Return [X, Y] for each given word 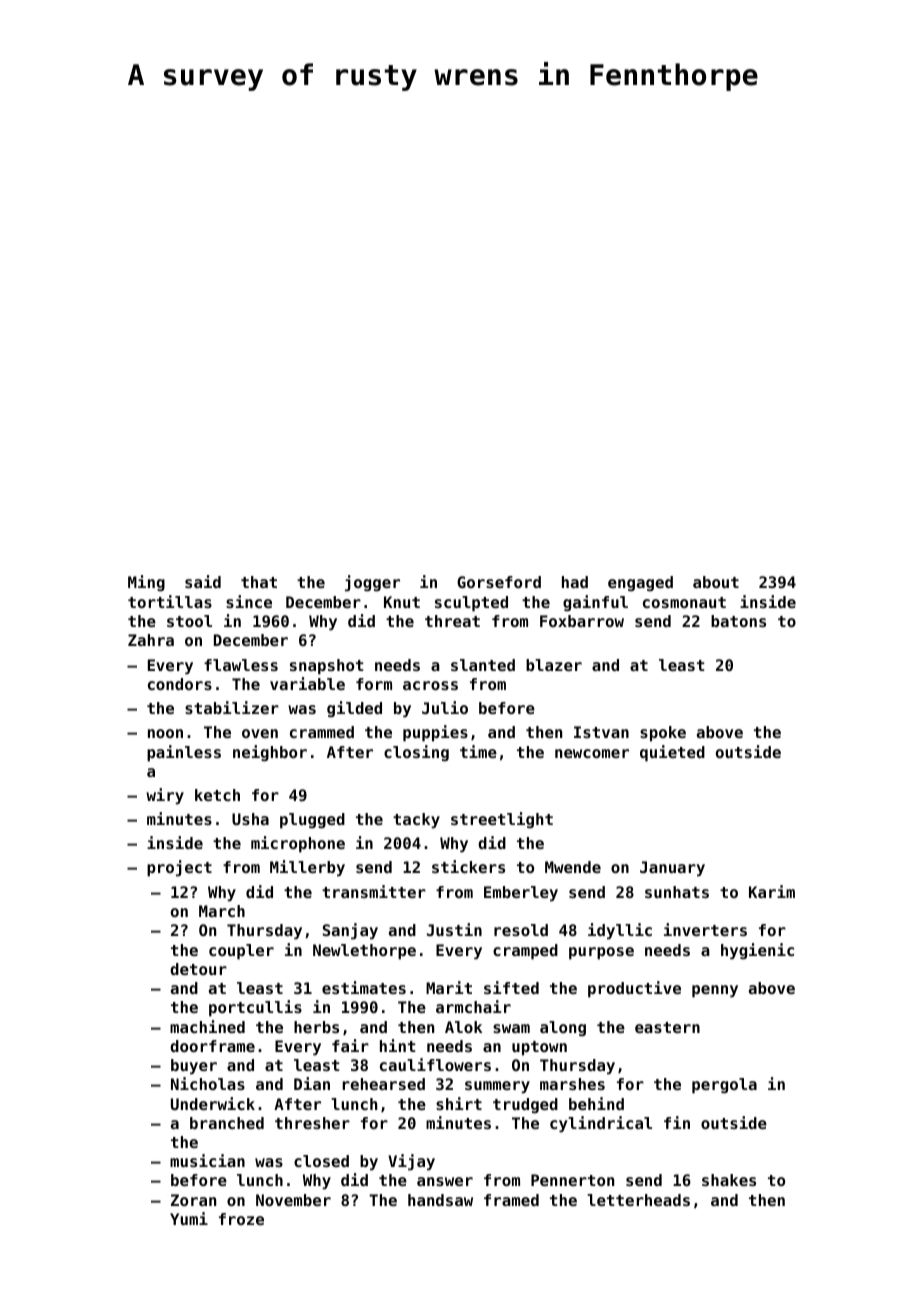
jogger [372, 583]
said [203, 581]
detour [198, 969]
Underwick [213, 1103]
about [716, 582]
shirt [459, 1103]
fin [677, 1122]
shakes [729, 1180]
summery [497, 1087]
